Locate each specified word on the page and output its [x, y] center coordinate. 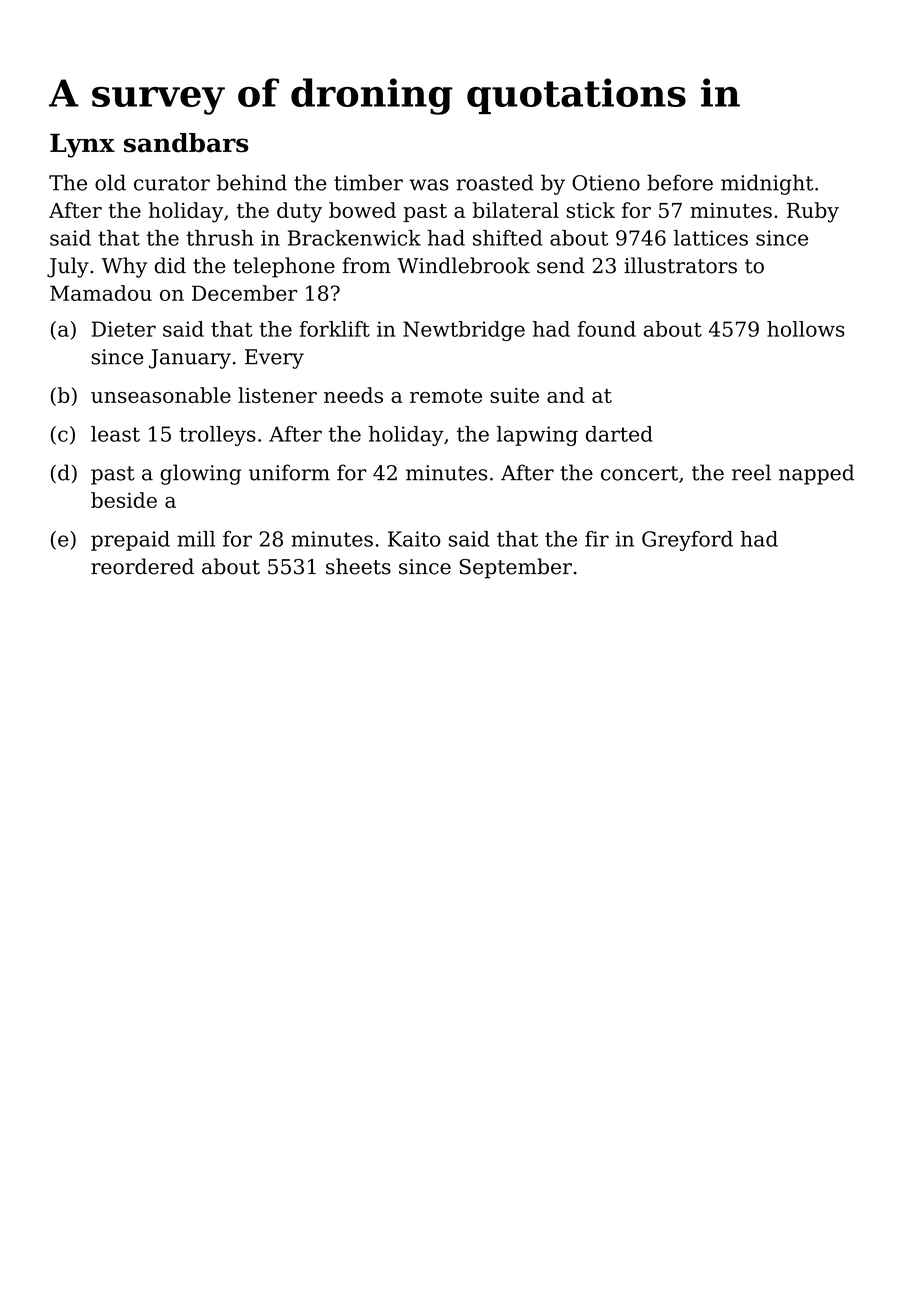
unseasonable [161, 395]
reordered [142, 566]
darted [619, 434]
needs [353, 395]
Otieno [606, 183]
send [561, 265]
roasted [495, 182]
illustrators [680, 265]
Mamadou [101, 293]
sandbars [186, 143]
